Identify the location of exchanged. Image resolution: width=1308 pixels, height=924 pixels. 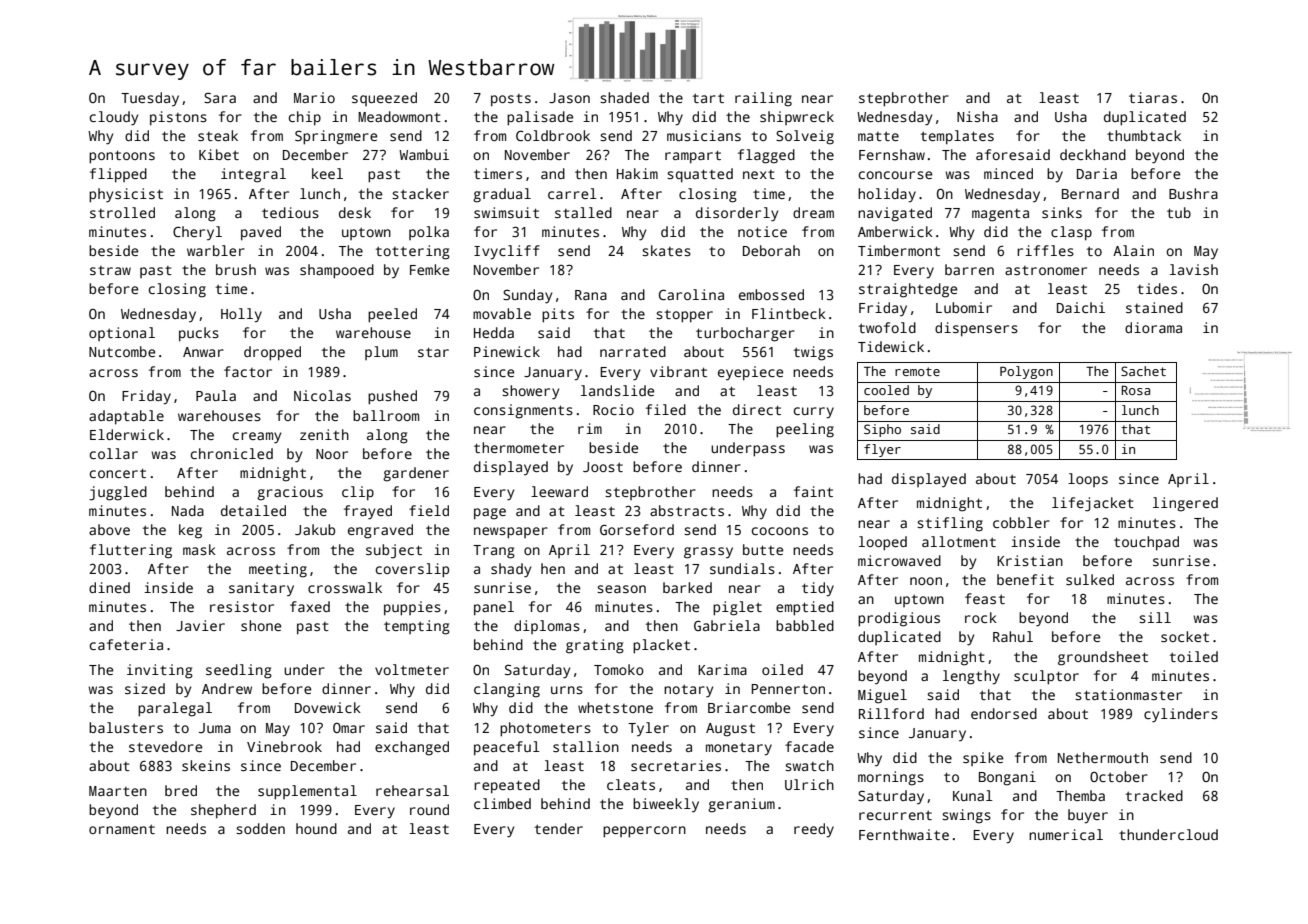
(412, 748).
